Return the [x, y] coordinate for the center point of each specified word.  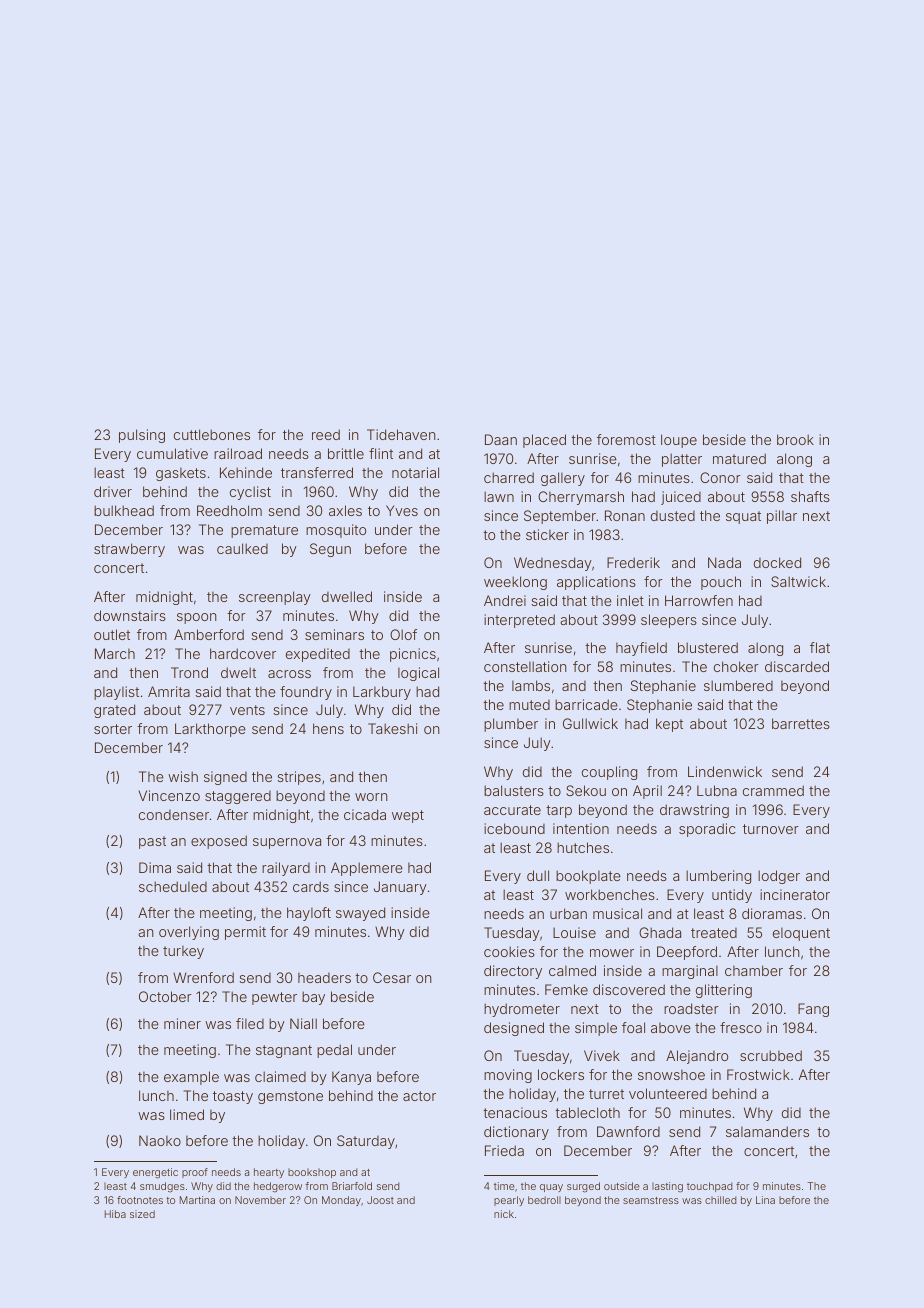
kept [669, 725]
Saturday [366, 1142]
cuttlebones [212, 434]
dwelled [347, 596]
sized [142, 1214]
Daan [501, 439]
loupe [679, 441]
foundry [306, 693]
